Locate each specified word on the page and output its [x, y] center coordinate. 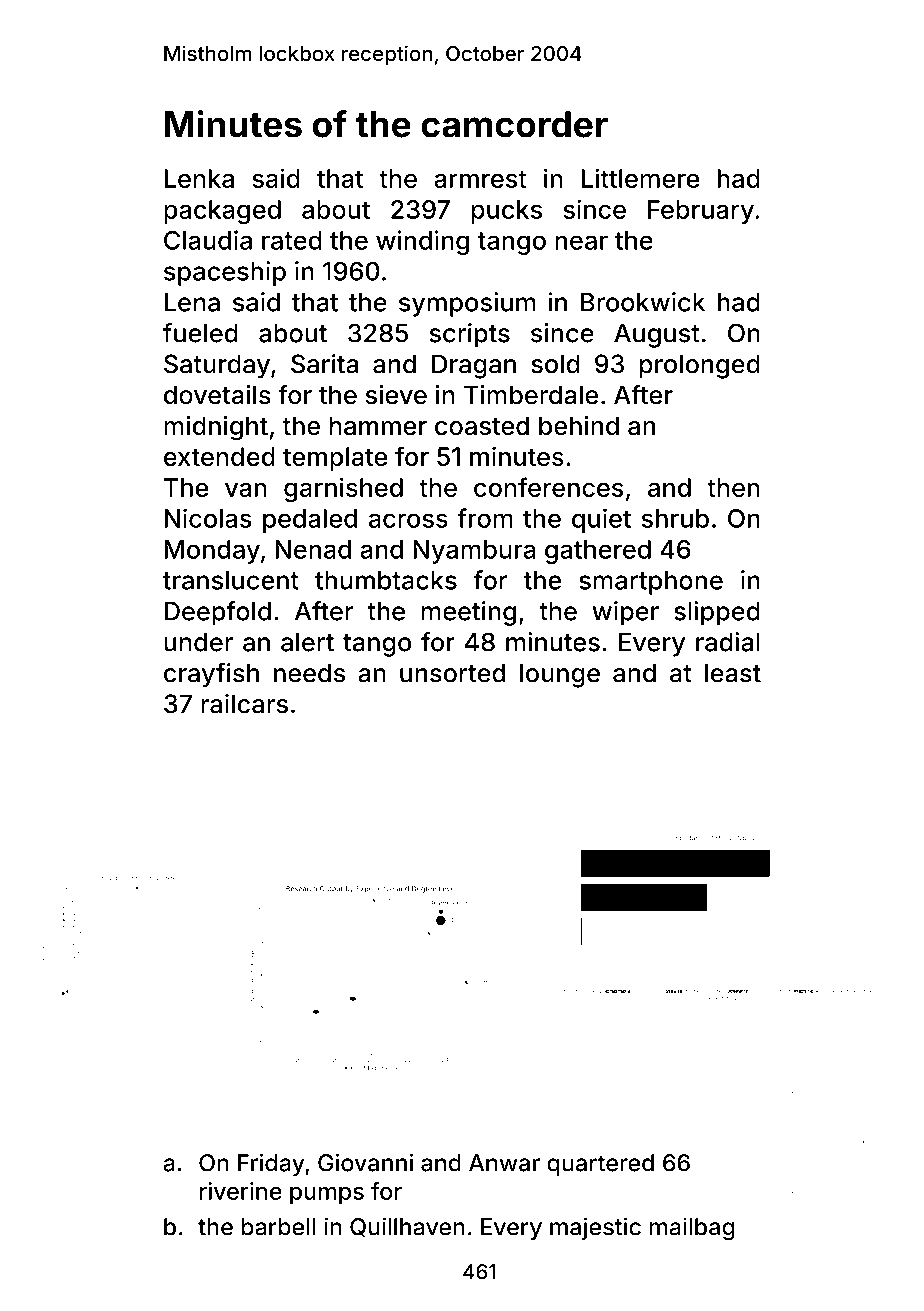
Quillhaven [407, 1227]
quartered [600, 1165]
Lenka [199, 178]
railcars [244, 704]
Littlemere [641, 178]
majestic [595, 1228]
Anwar [504, 1163]
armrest [480, 179]
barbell [278, 1227]
